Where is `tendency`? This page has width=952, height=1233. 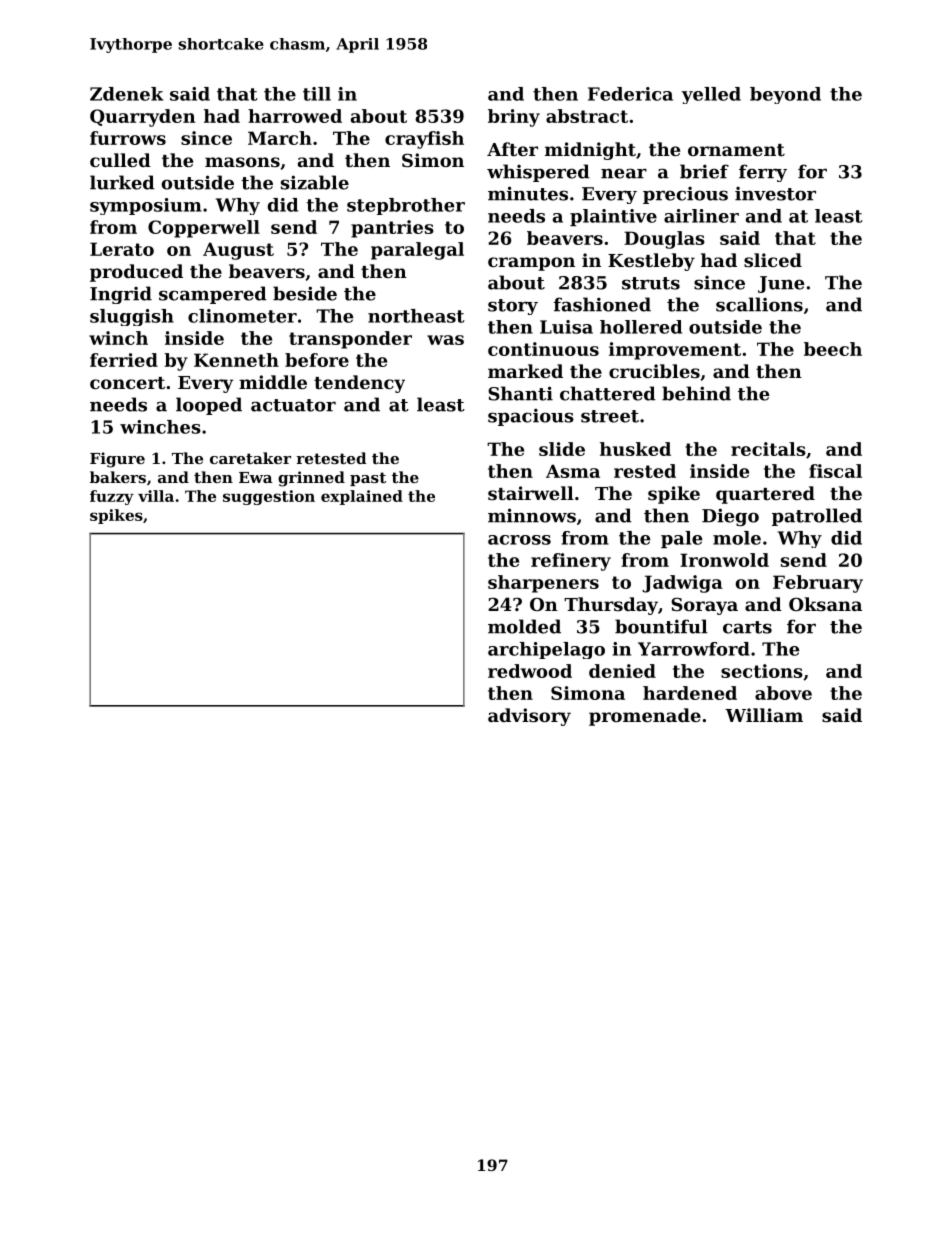 tendency is located at coordinates (359, 384).
